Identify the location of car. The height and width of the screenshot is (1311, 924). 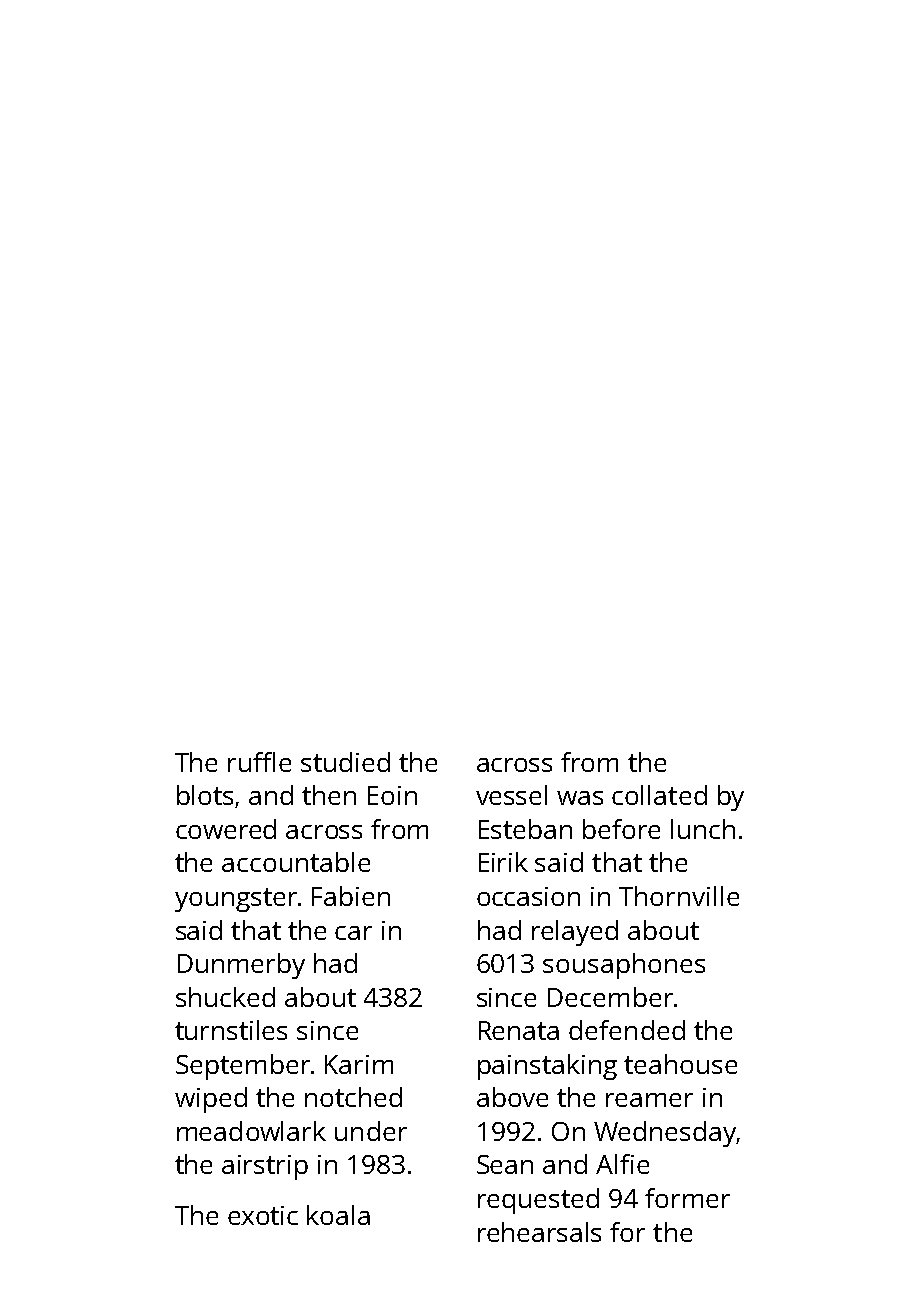
(353, 933).
